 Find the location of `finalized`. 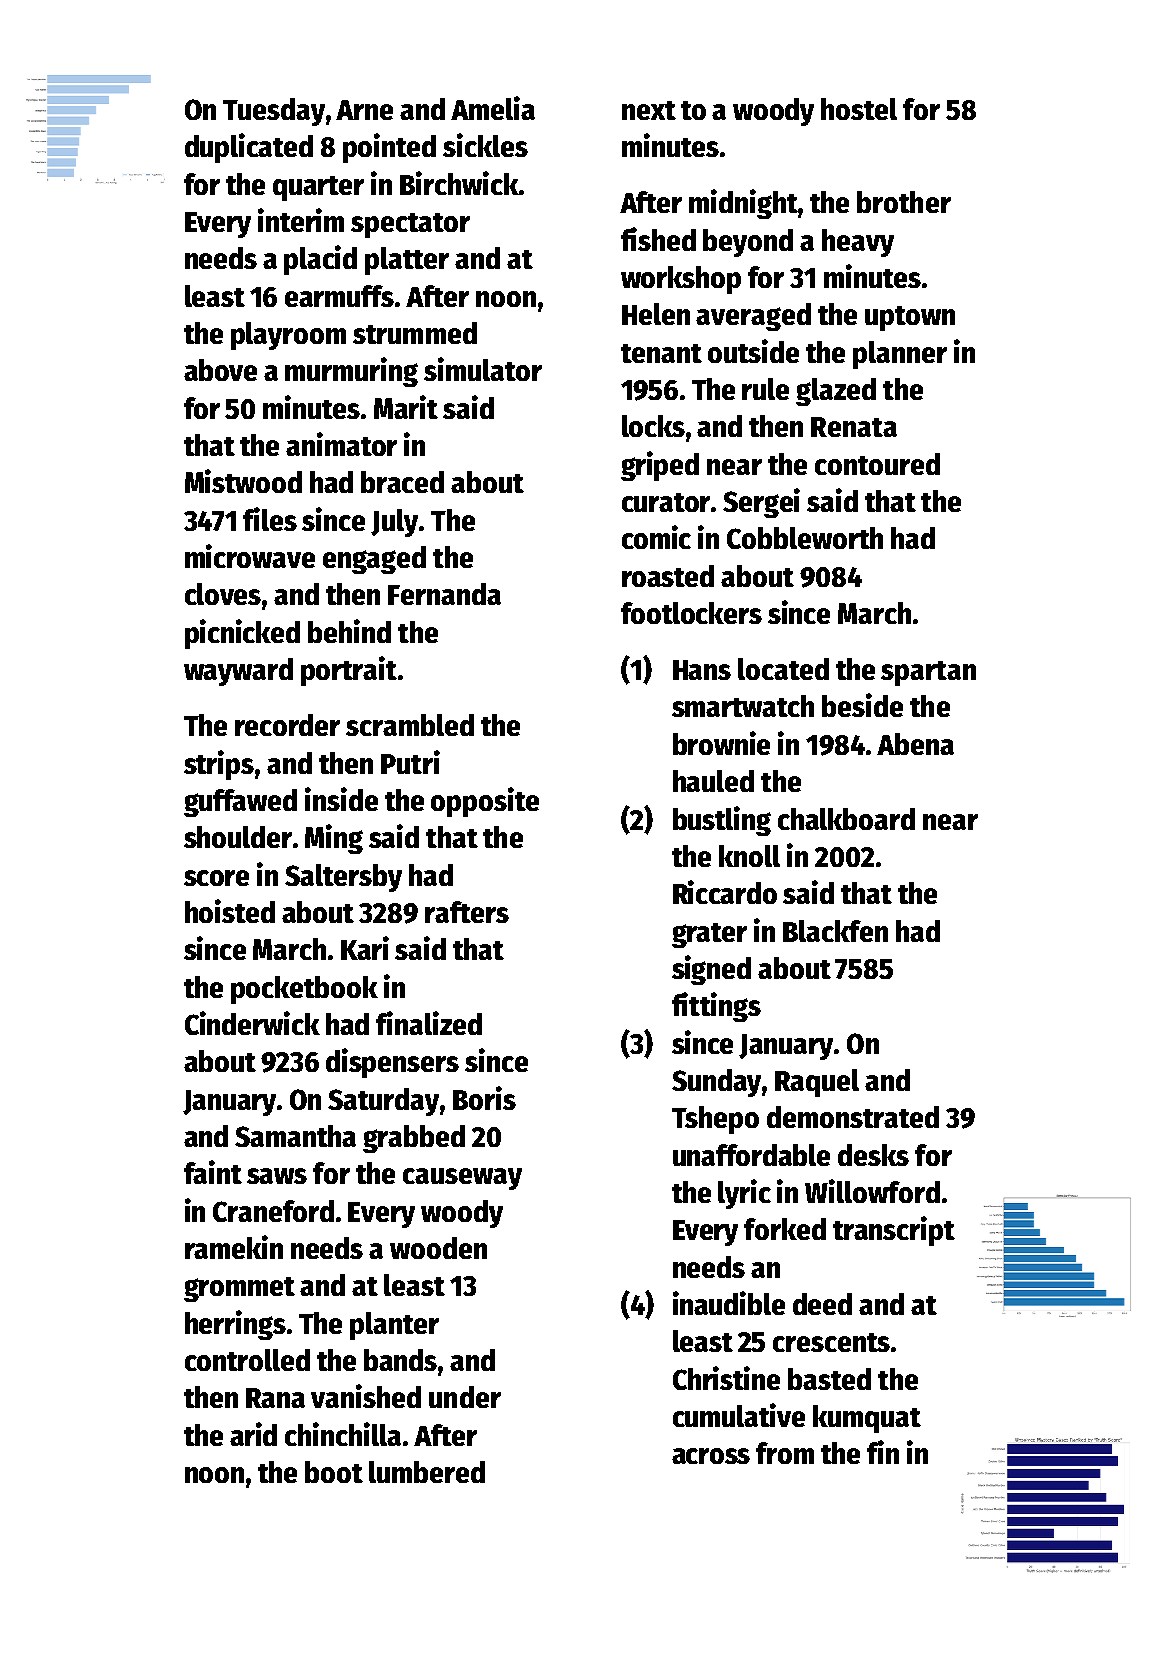

finalized is located at coordinates (429, 1023).
